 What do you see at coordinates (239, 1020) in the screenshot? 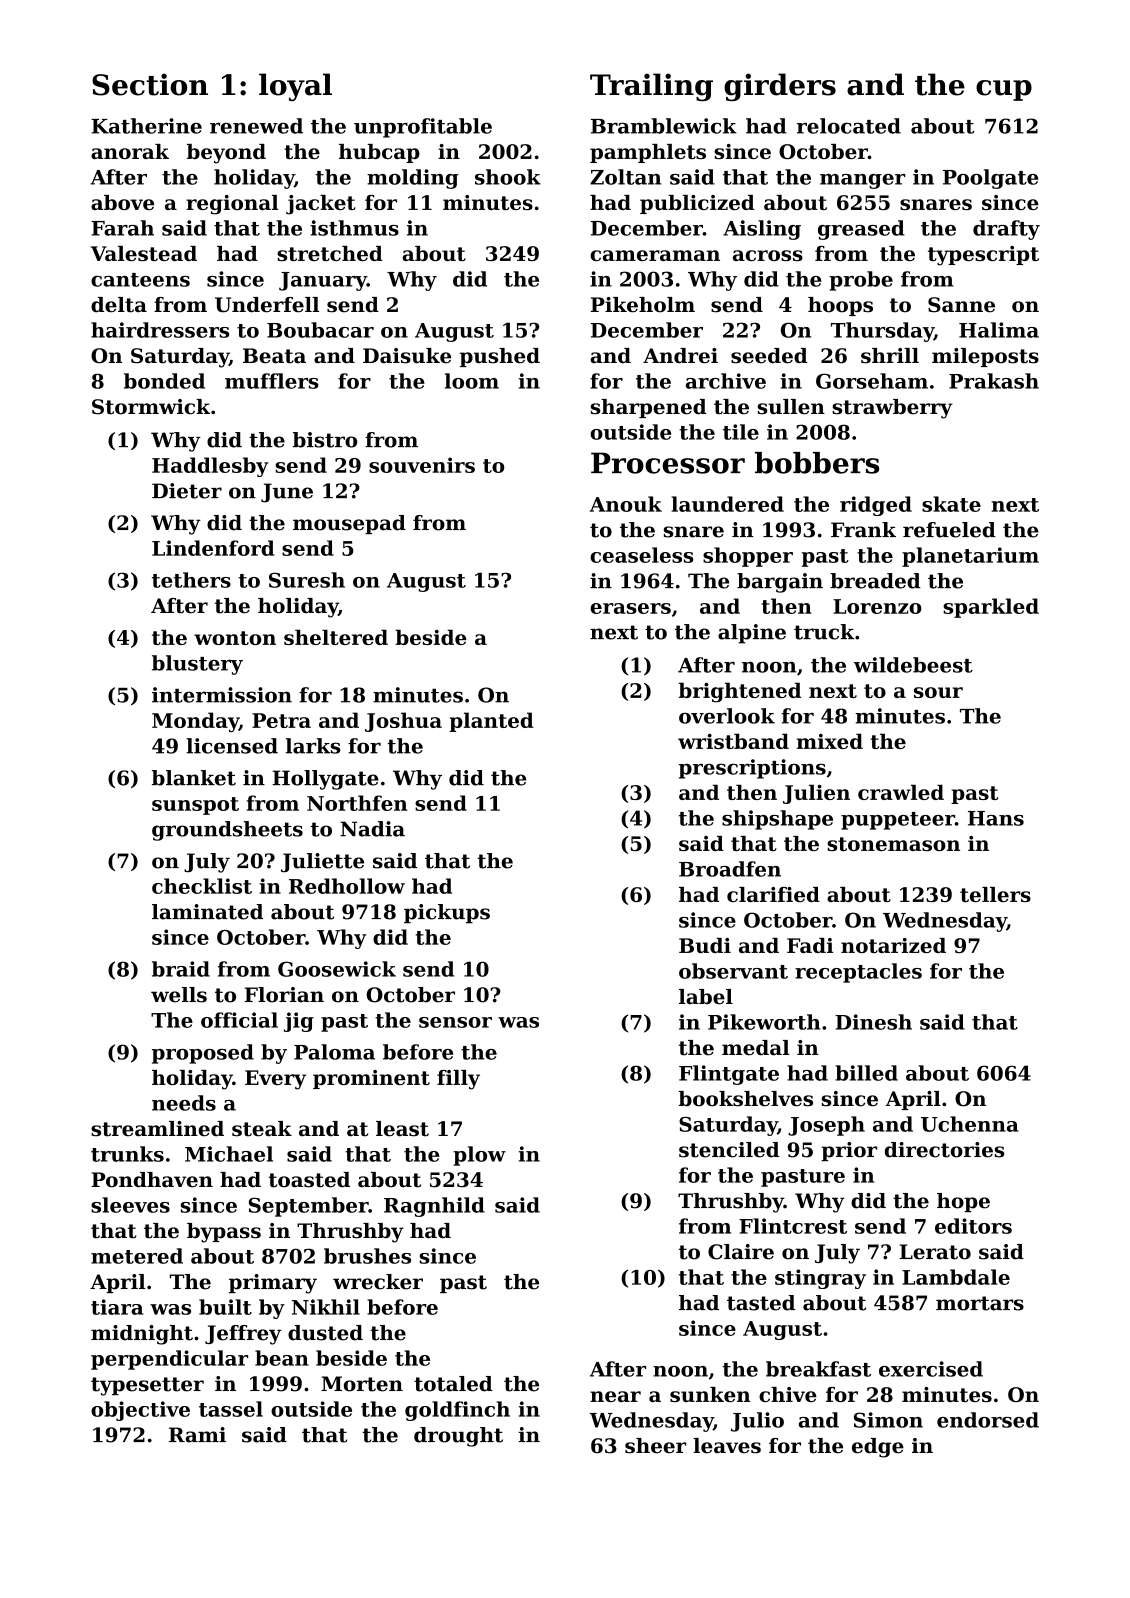
I see `official` at bounding box center [239, 1020].
